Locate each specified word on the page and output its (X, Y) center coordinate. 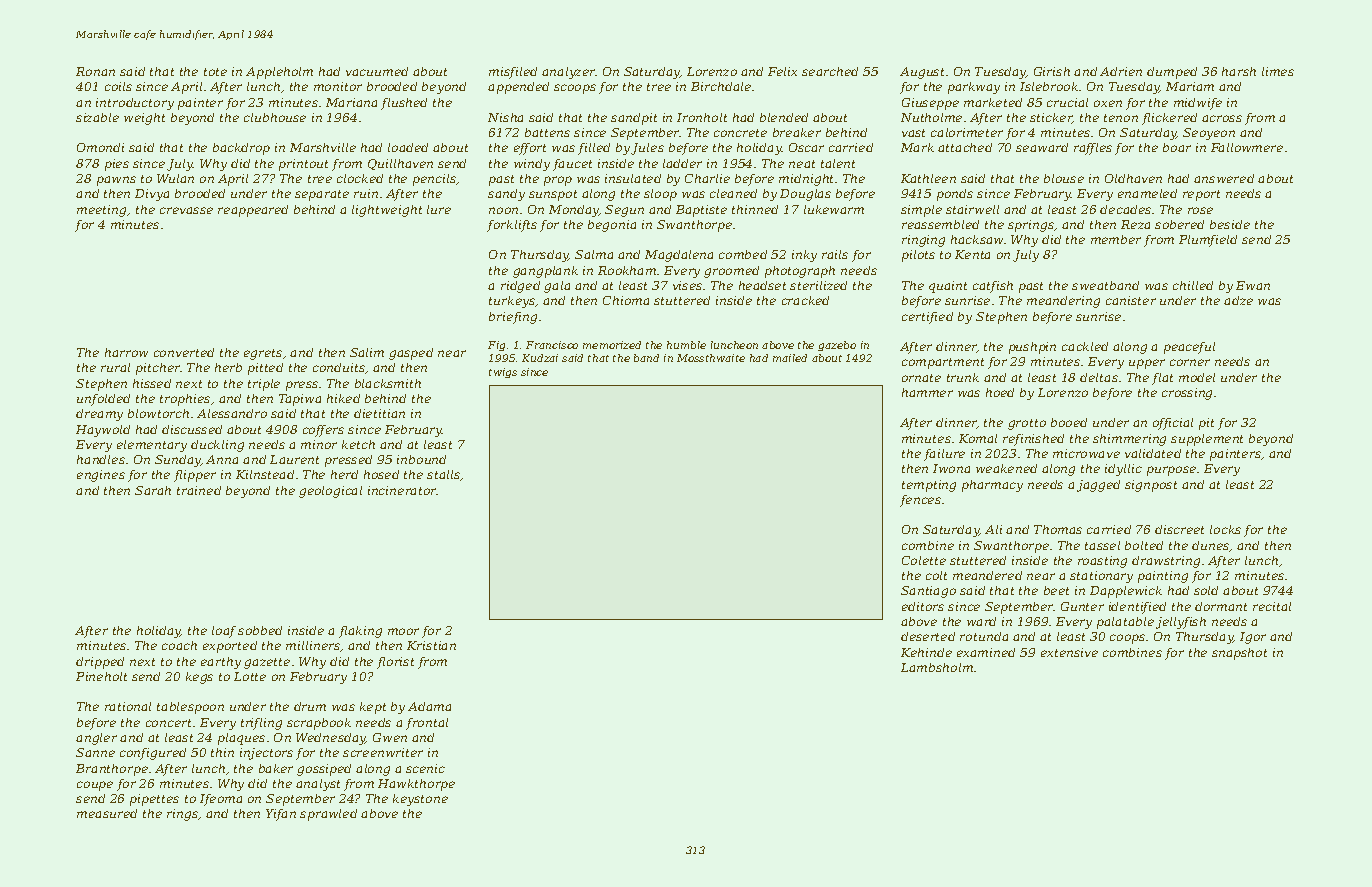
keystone (420, 800)
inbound (421, 459)
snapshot (1239, 654)
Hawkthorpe (416, 785)
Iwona (951, 468)
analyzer (569, 73)
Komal (978, 438)
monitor (338, 86)
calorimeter (967, 132)
